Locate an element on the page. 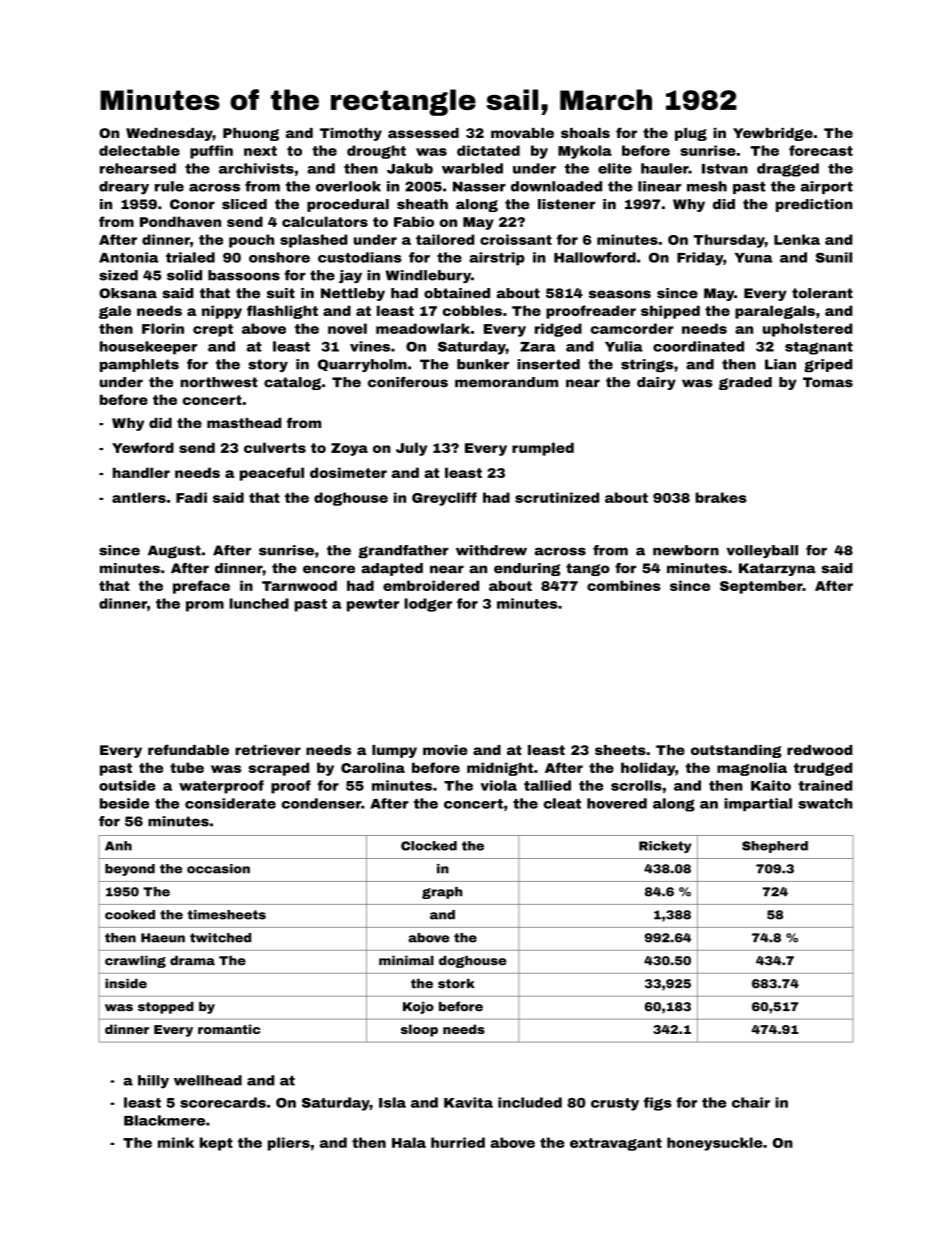  Katarzyna is located at coordinates (777, 569).
